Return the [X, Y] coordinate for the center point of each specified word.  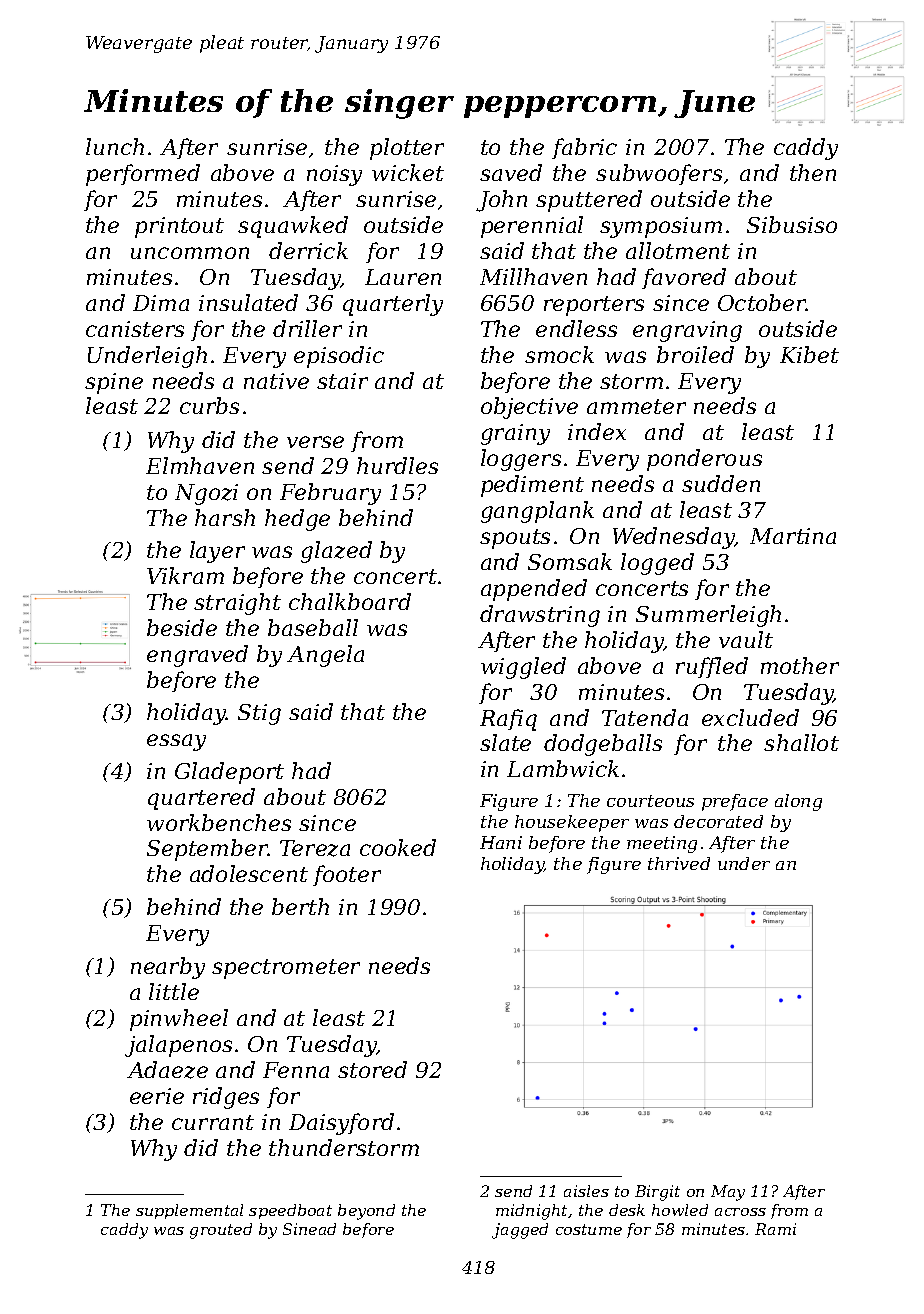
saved [511, 172]
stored [372, 1069]
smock [559, 354]
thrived [679, 863]
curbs [209, 405]
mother [800, 665]
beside [182, 627]
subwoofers [659, 174]
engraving [687, 331]
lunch [115, 146]
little [174, 991]
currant [213, 1122]
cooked [398, 847]
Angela [325, 656]
